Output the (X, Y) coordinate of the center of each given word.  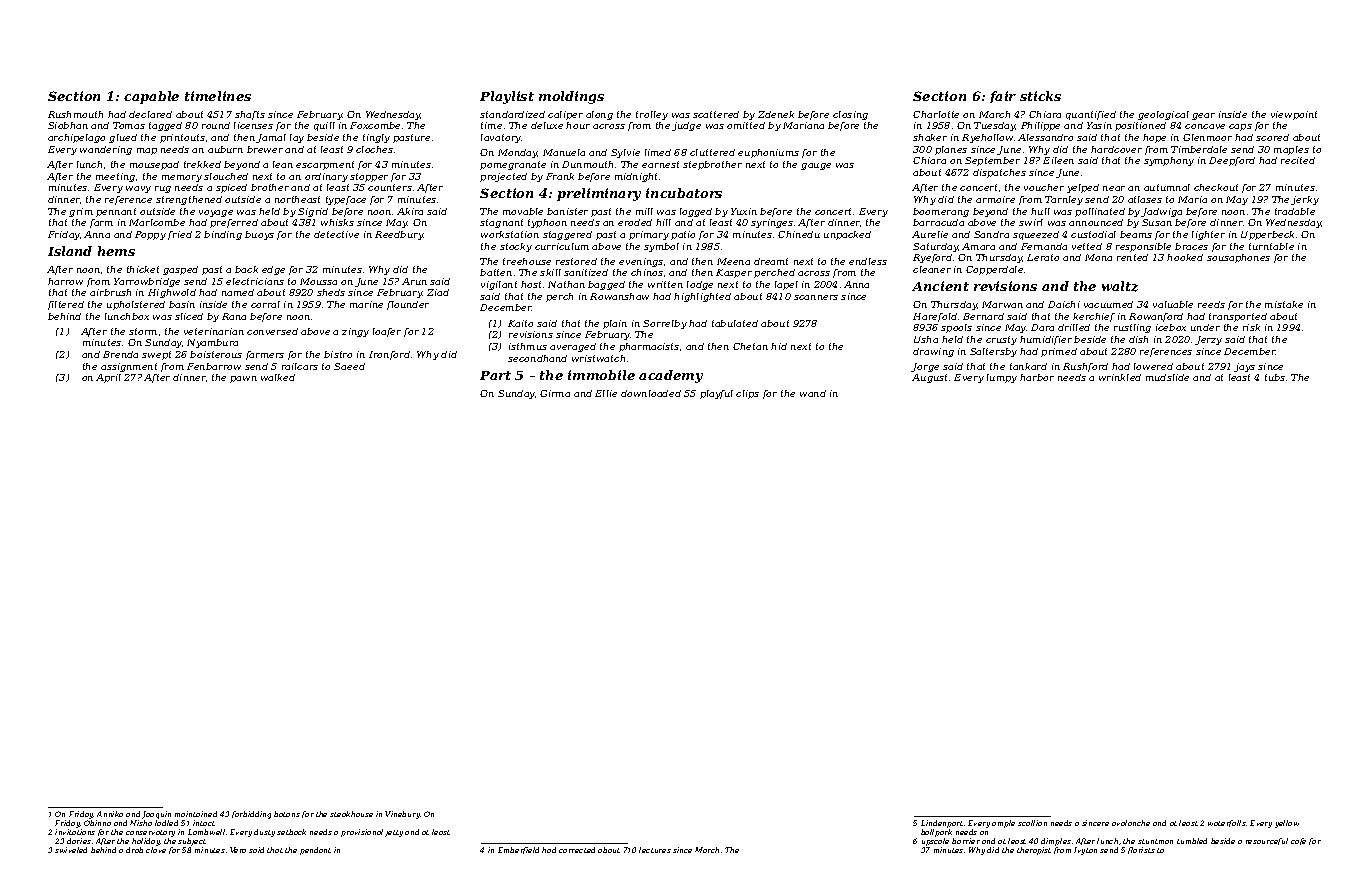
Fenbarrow (214, 366)
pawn (243, 379)
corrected (577, 850)
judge (686, 126)
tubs (1275, 377)
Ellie (606, 393)
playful (716, 394)
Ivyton (1085, 851)
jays (1244, 367)
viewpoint (1294, 115)
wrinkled (1120, 377)
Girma (555, 393)
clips (747, 394)
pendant (315, 851)
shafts (250, 115)
